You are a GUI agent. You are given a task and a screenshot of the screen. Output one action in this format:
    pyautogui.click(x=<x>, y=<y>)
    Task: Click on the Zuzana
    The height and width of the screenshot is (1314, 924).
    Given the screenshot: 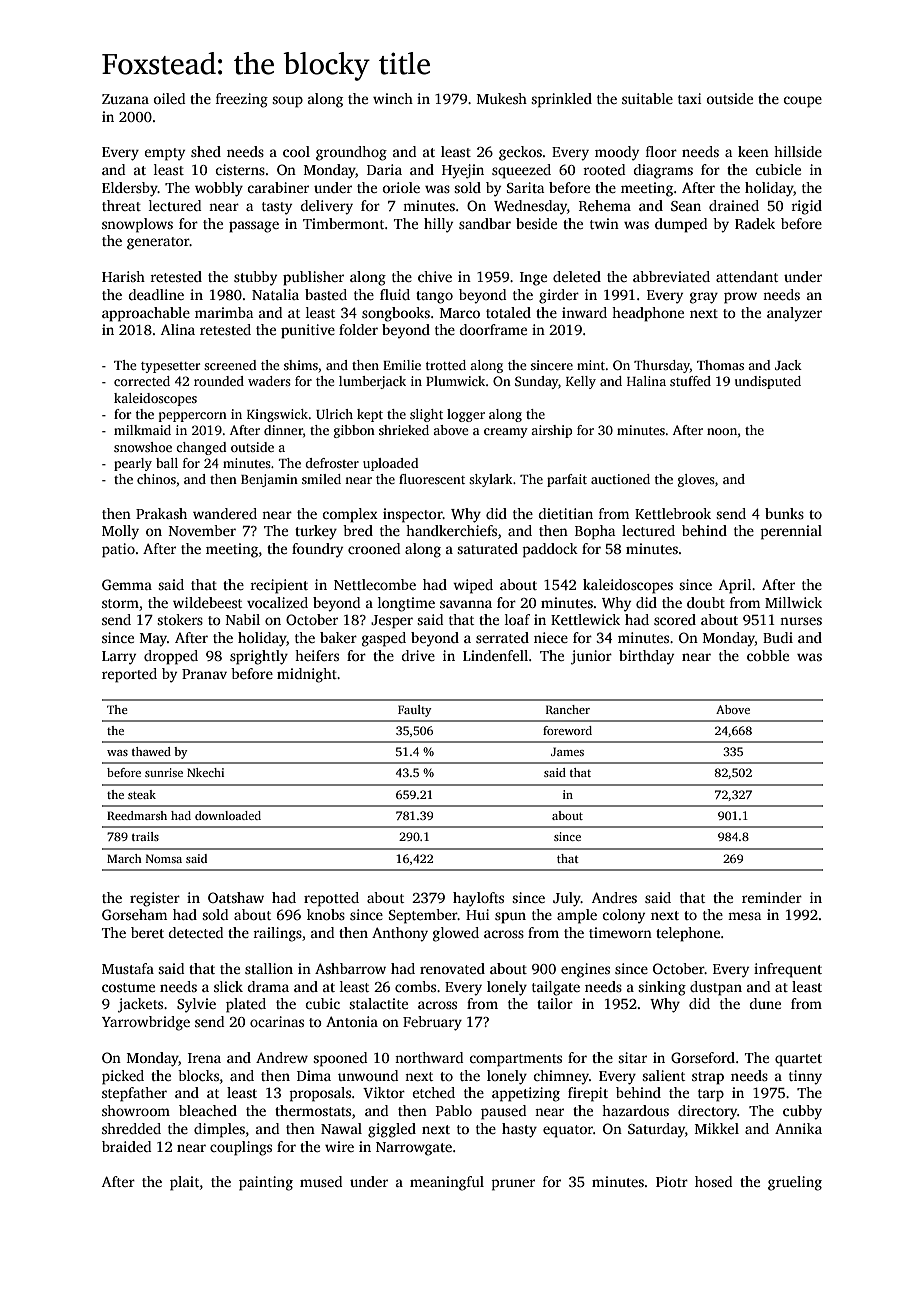 What is the action you would take?
    pyautogui.click(x=125, y=99)
